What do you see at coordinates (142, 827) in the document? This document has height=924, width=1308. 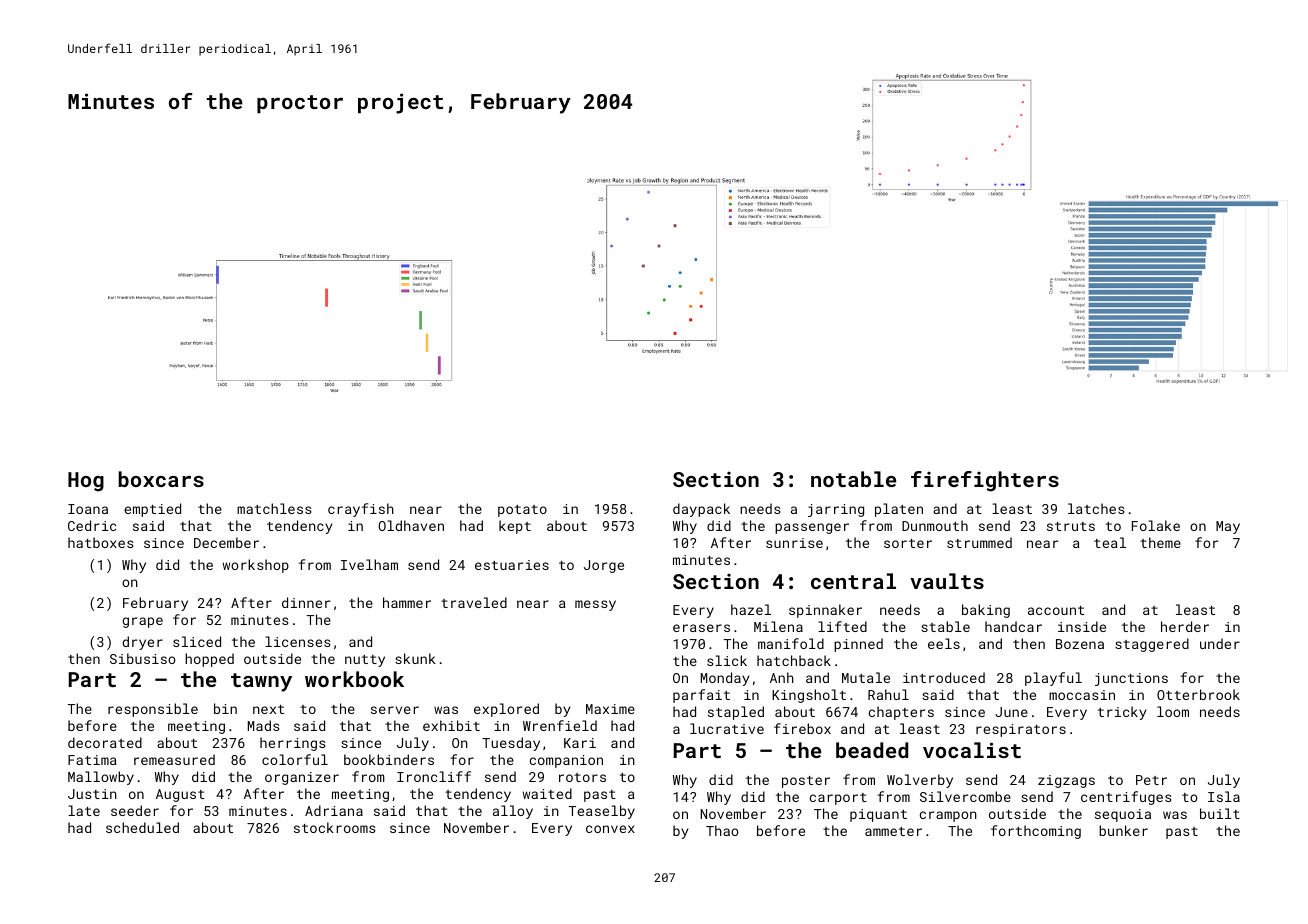 I see `scheduled` at bounding box center [142, 827].
